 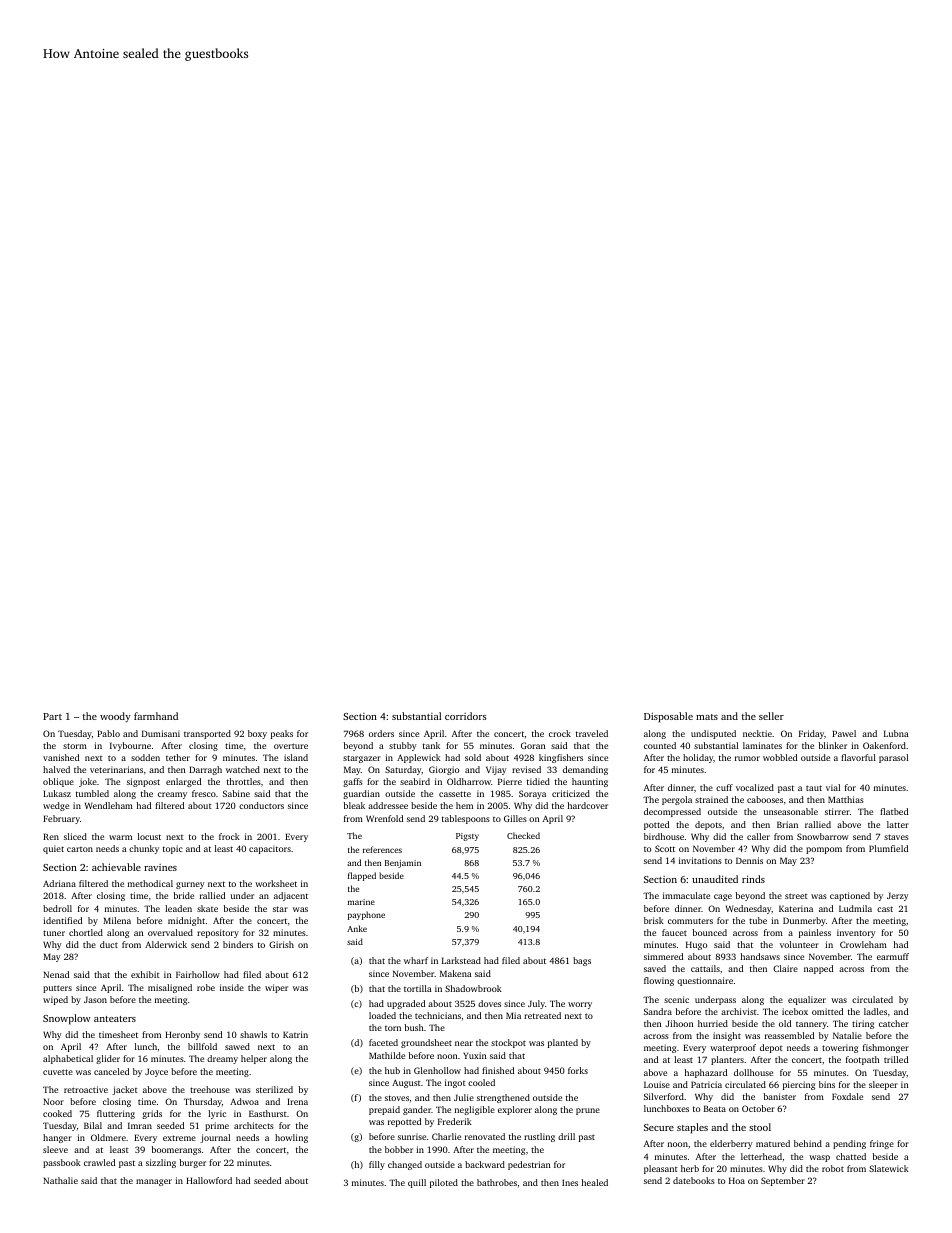 I want to click on pompom, so click(x=824, y=850).
